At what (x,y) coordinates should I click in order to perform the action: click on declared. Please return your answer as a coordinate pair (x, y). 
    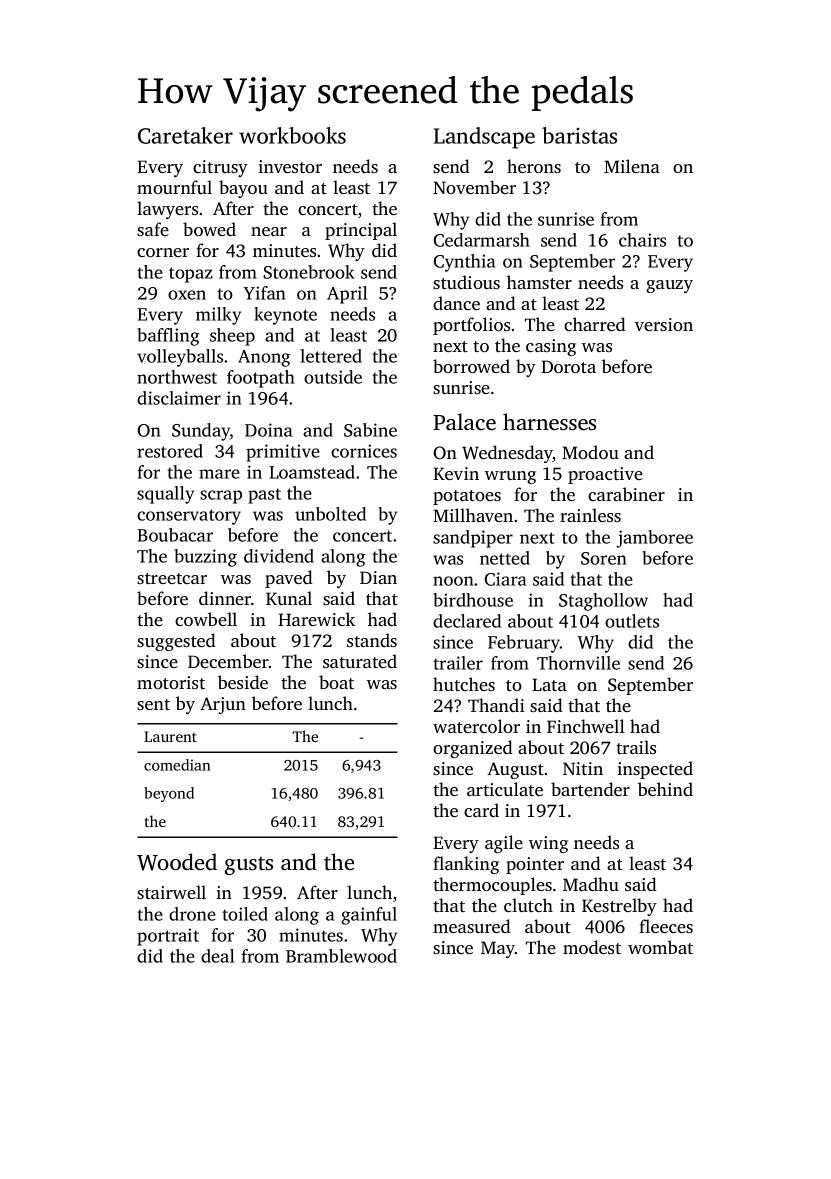
    Looking at the image, I should click on (467, 621).
